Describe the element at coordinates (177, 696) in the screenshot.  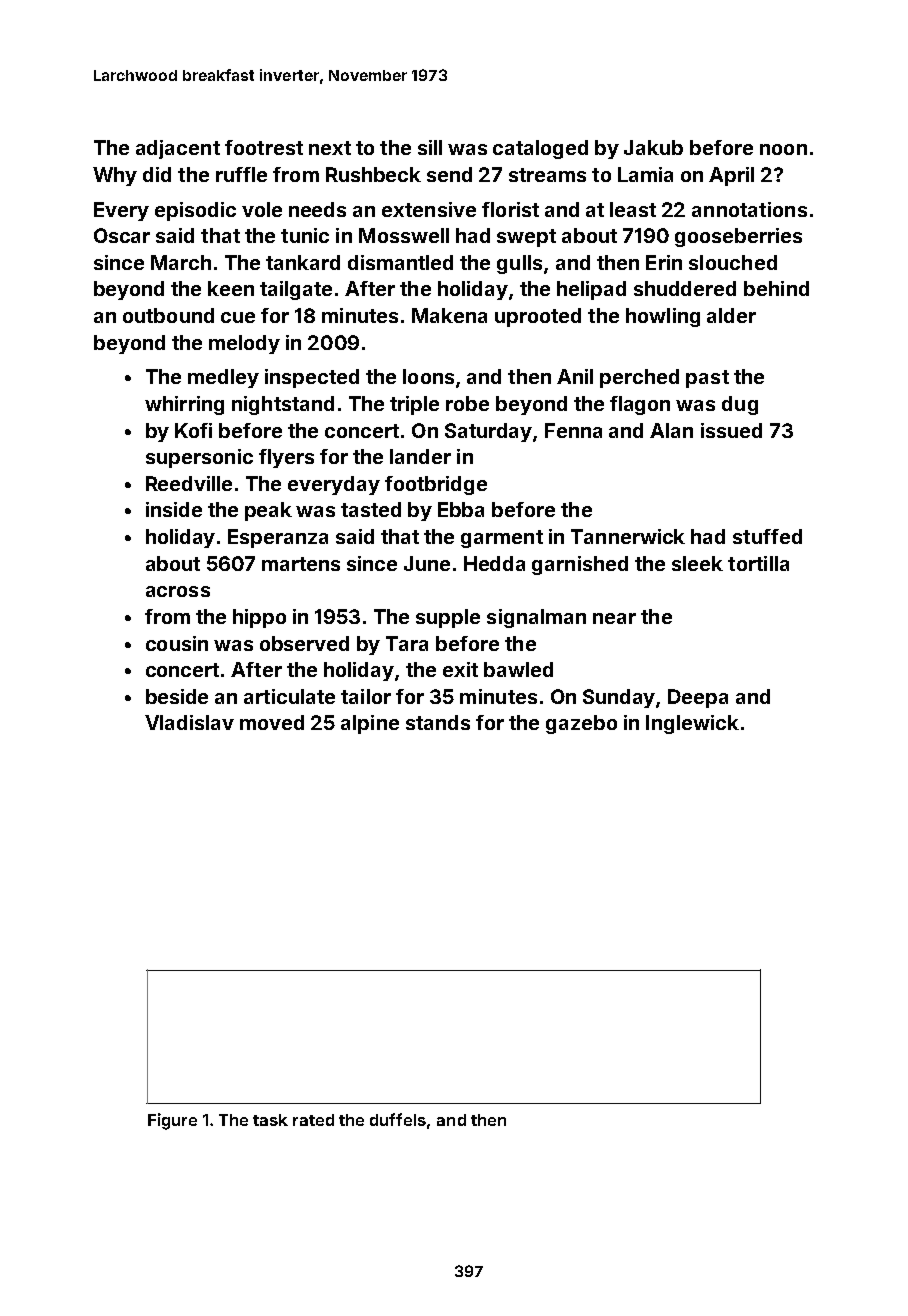
I see `beside` at that location.
